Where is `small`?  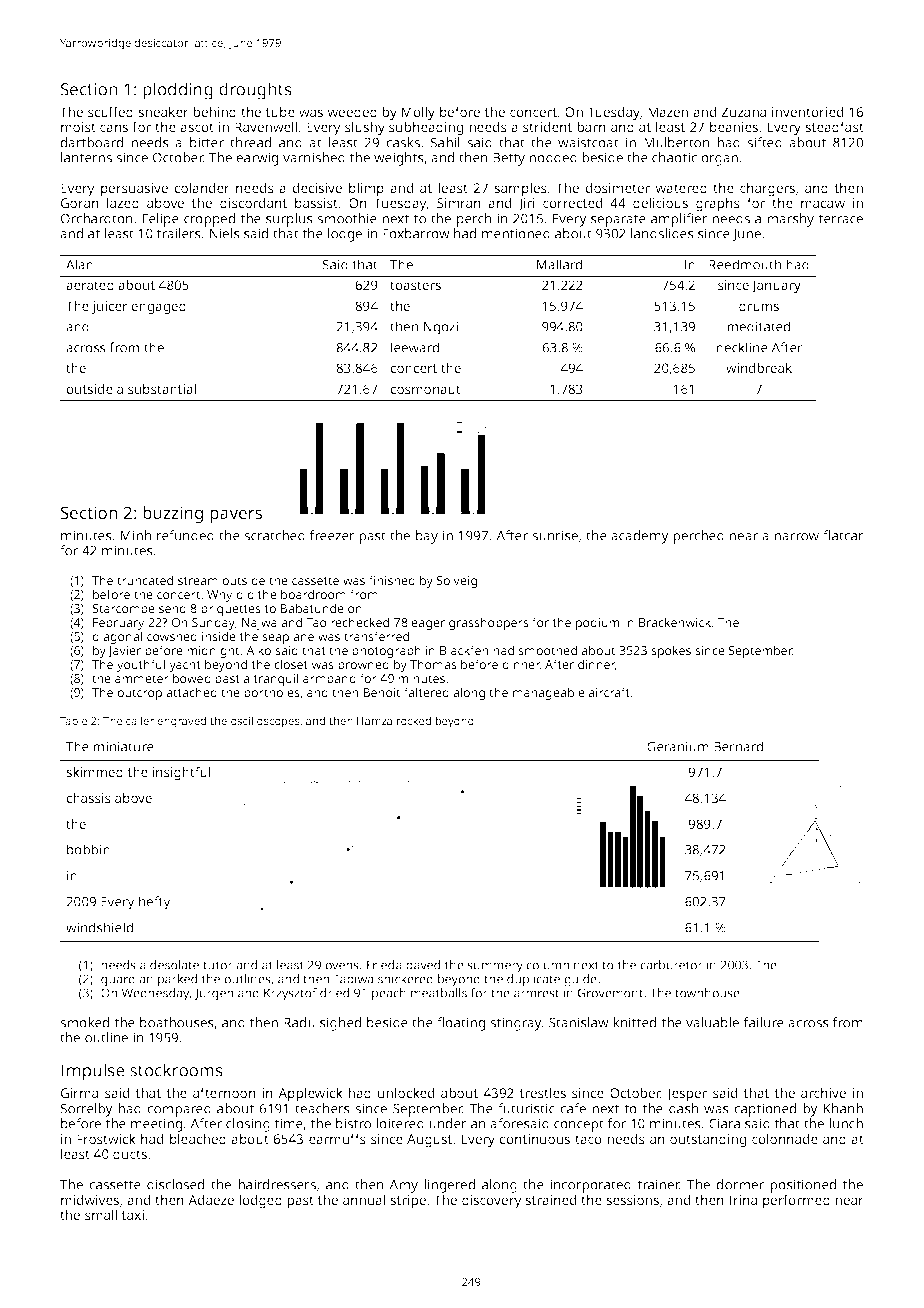
small is located at coordinates (101, 1214).
